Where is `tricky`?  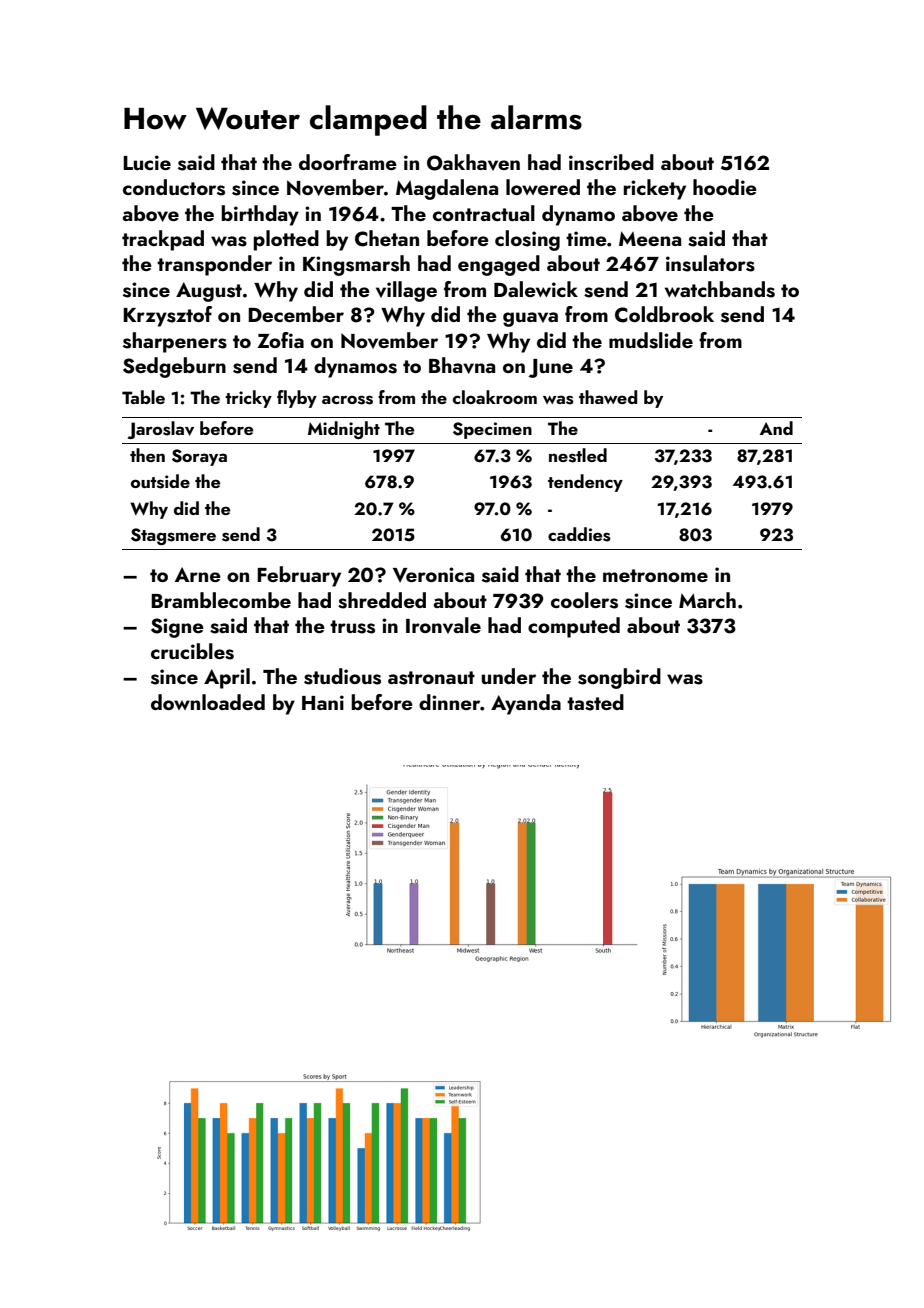
tricky is located at coordinates (248, 399).
